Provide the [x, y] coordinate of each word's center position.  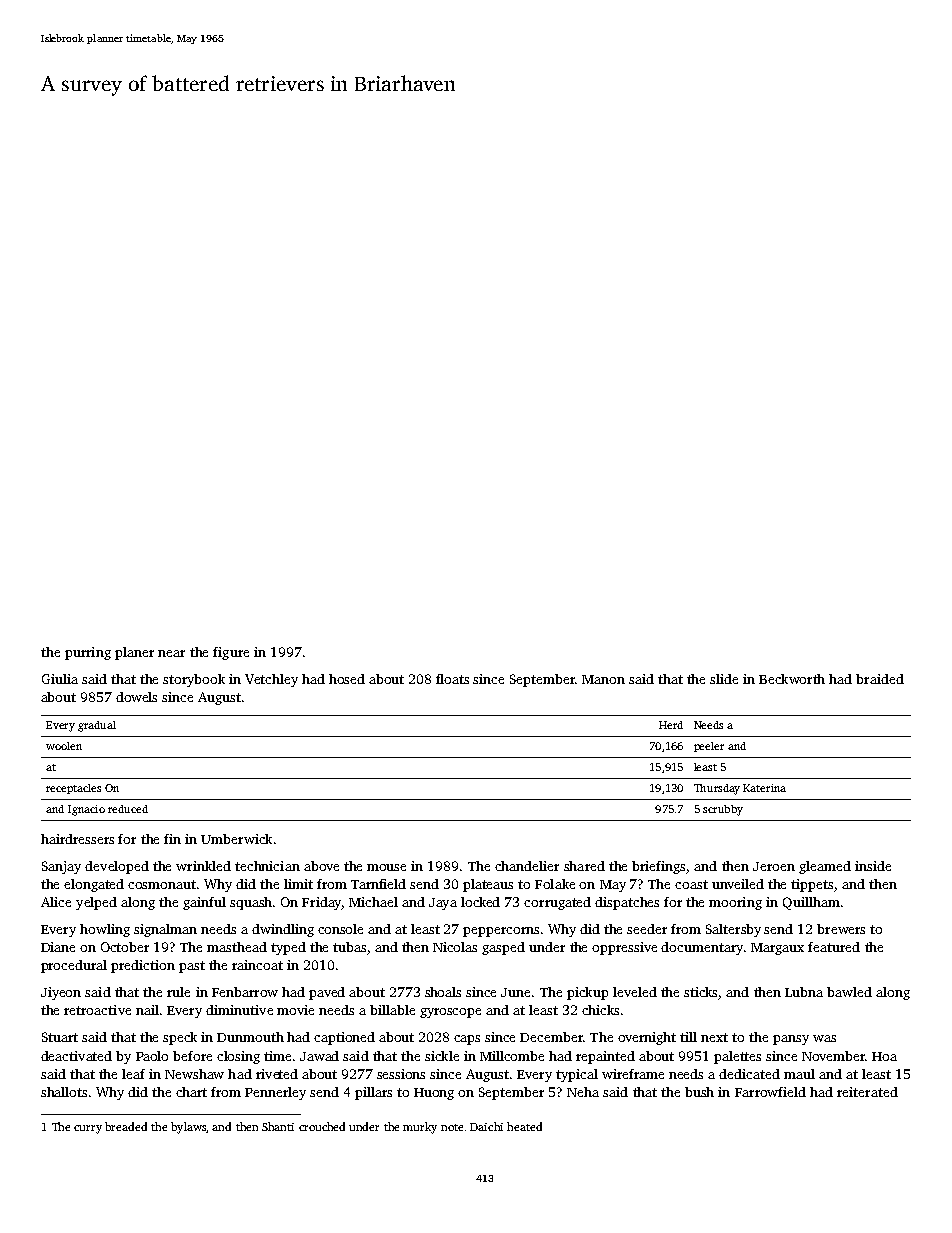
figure [231, 653]
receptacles [73, 789]
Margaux [777, 949]
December [551, 1037]
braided [880, 679]
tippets [812, 885]
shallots [64, 1092]
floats [452, 679]
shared [584, 866]
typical [577, 1075]
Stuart [60, 1037]
